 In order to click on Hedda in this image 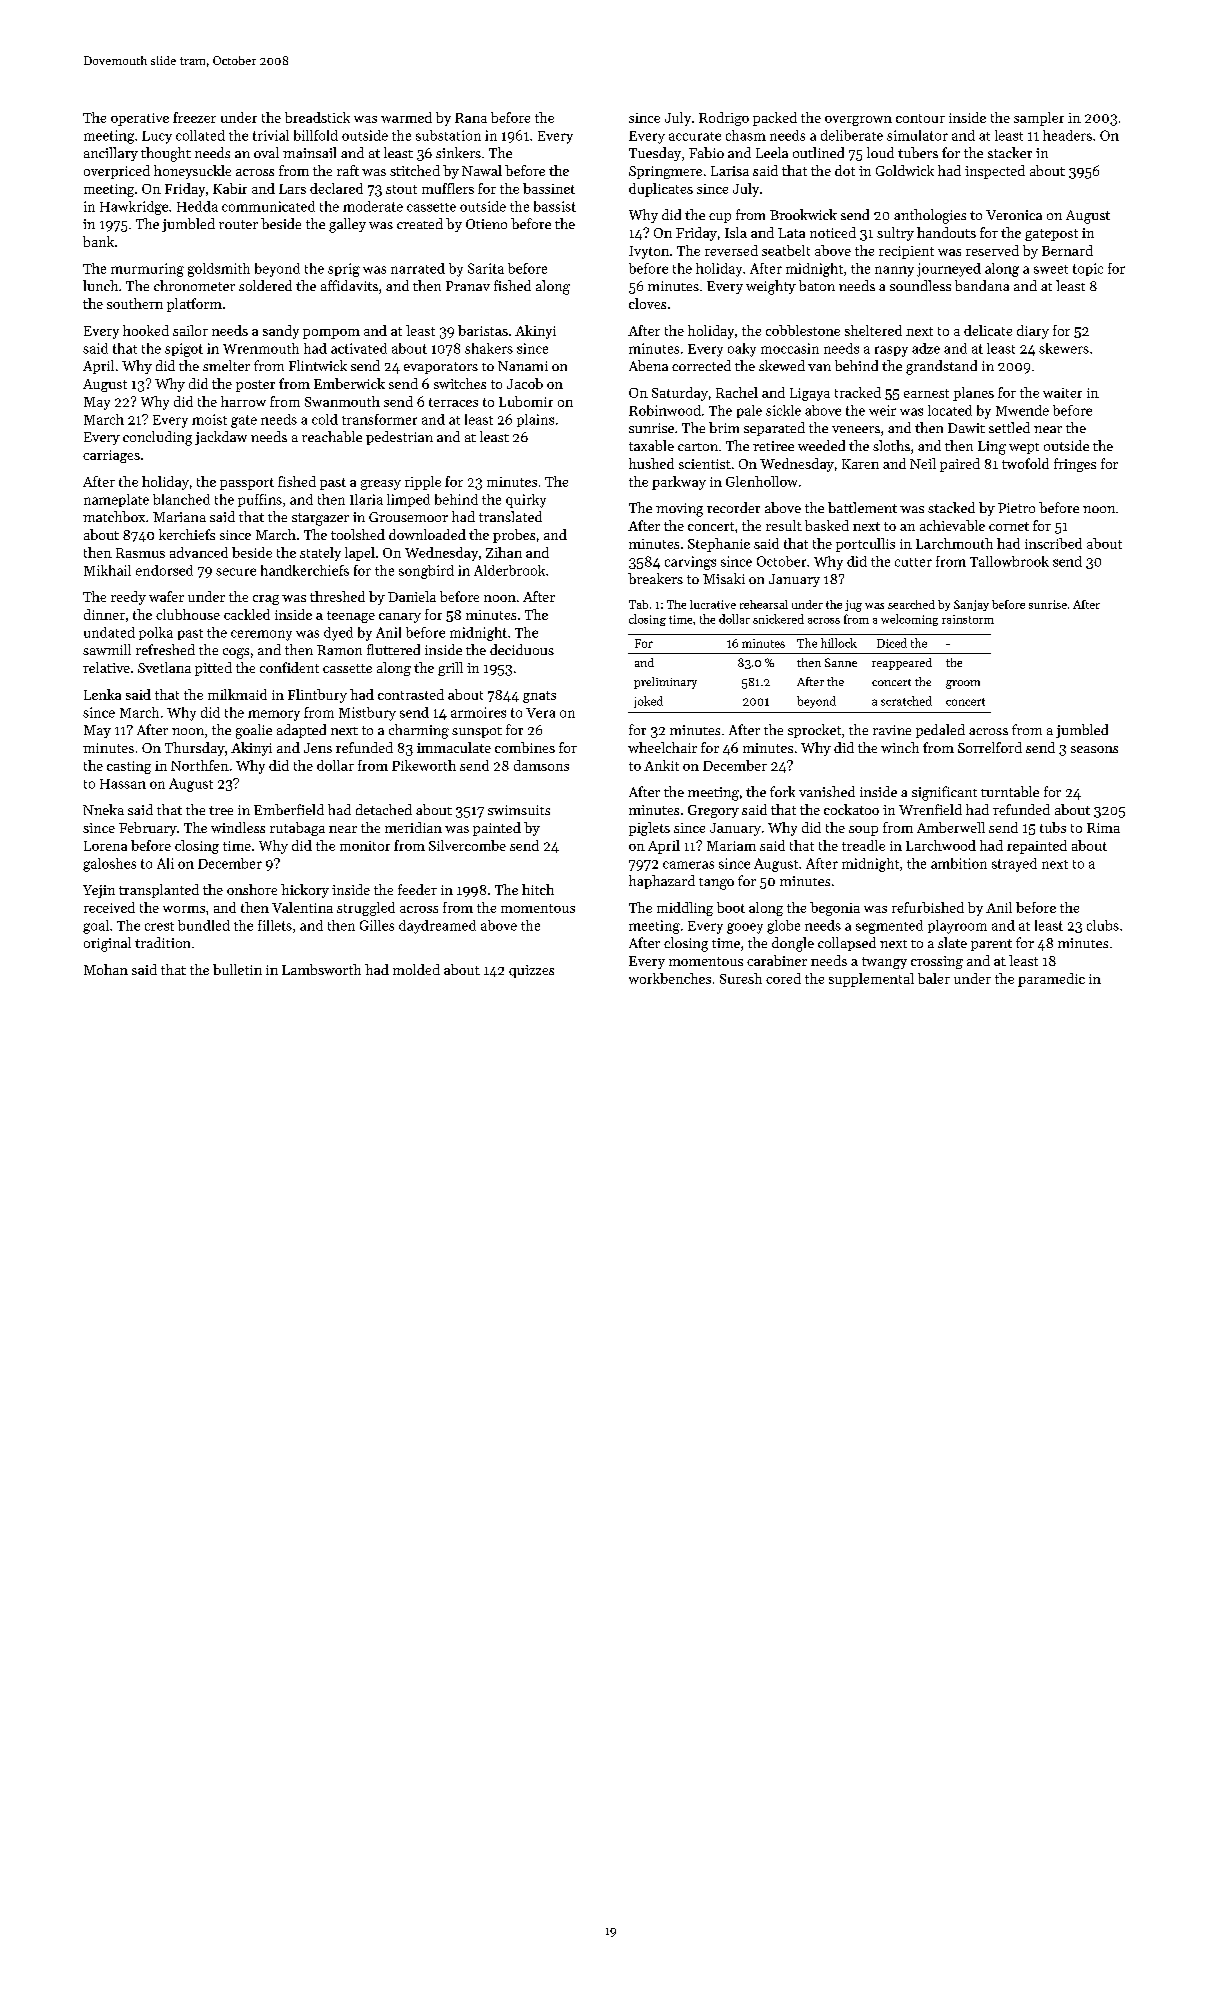, I will do `click(197, 206)`.
